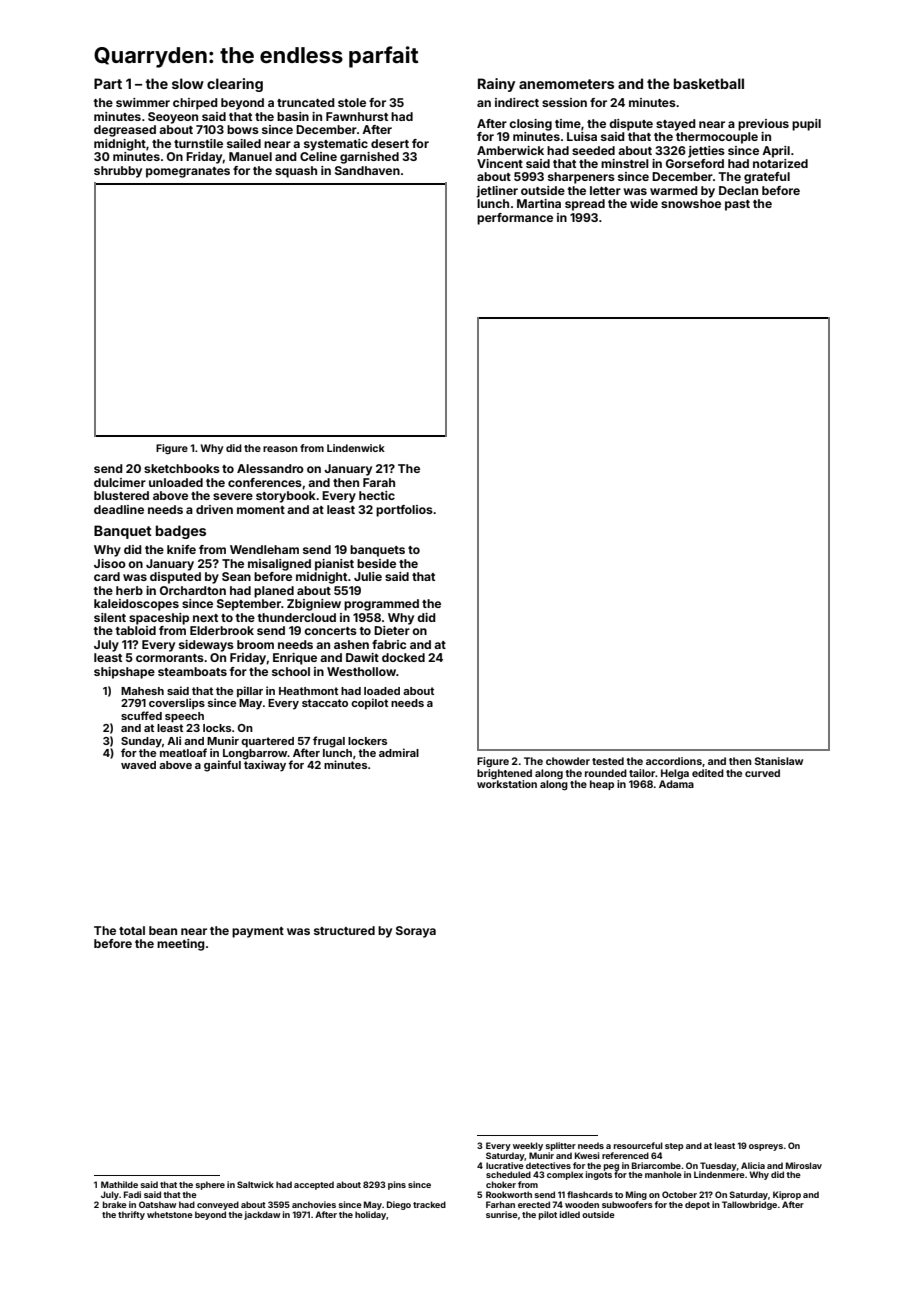  I want to click on taxiway, so click(265, 766).
